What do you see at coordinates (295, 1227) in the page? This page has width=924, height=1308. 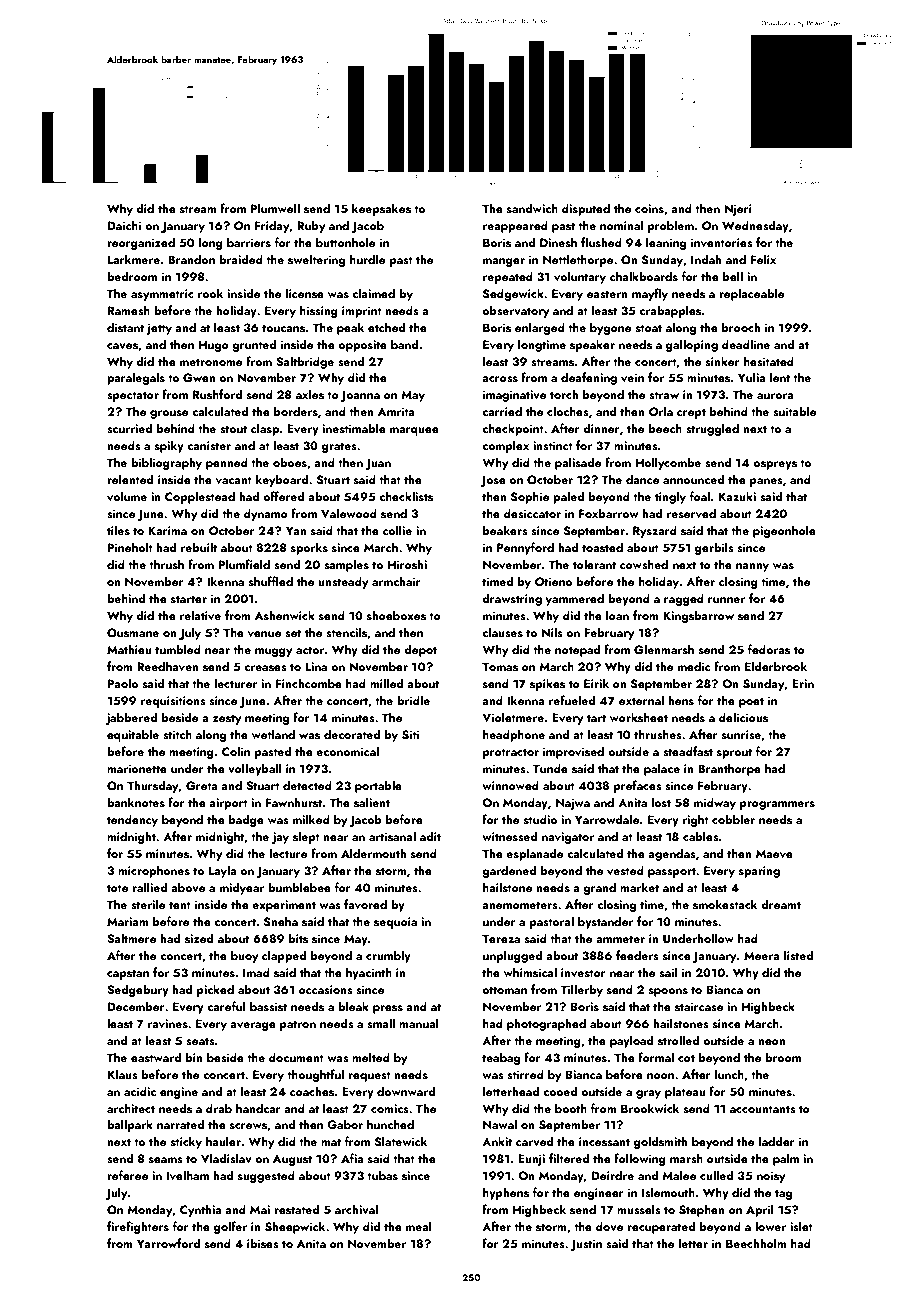 I see `Sheepwick` at bounding box center [295, 1227].
